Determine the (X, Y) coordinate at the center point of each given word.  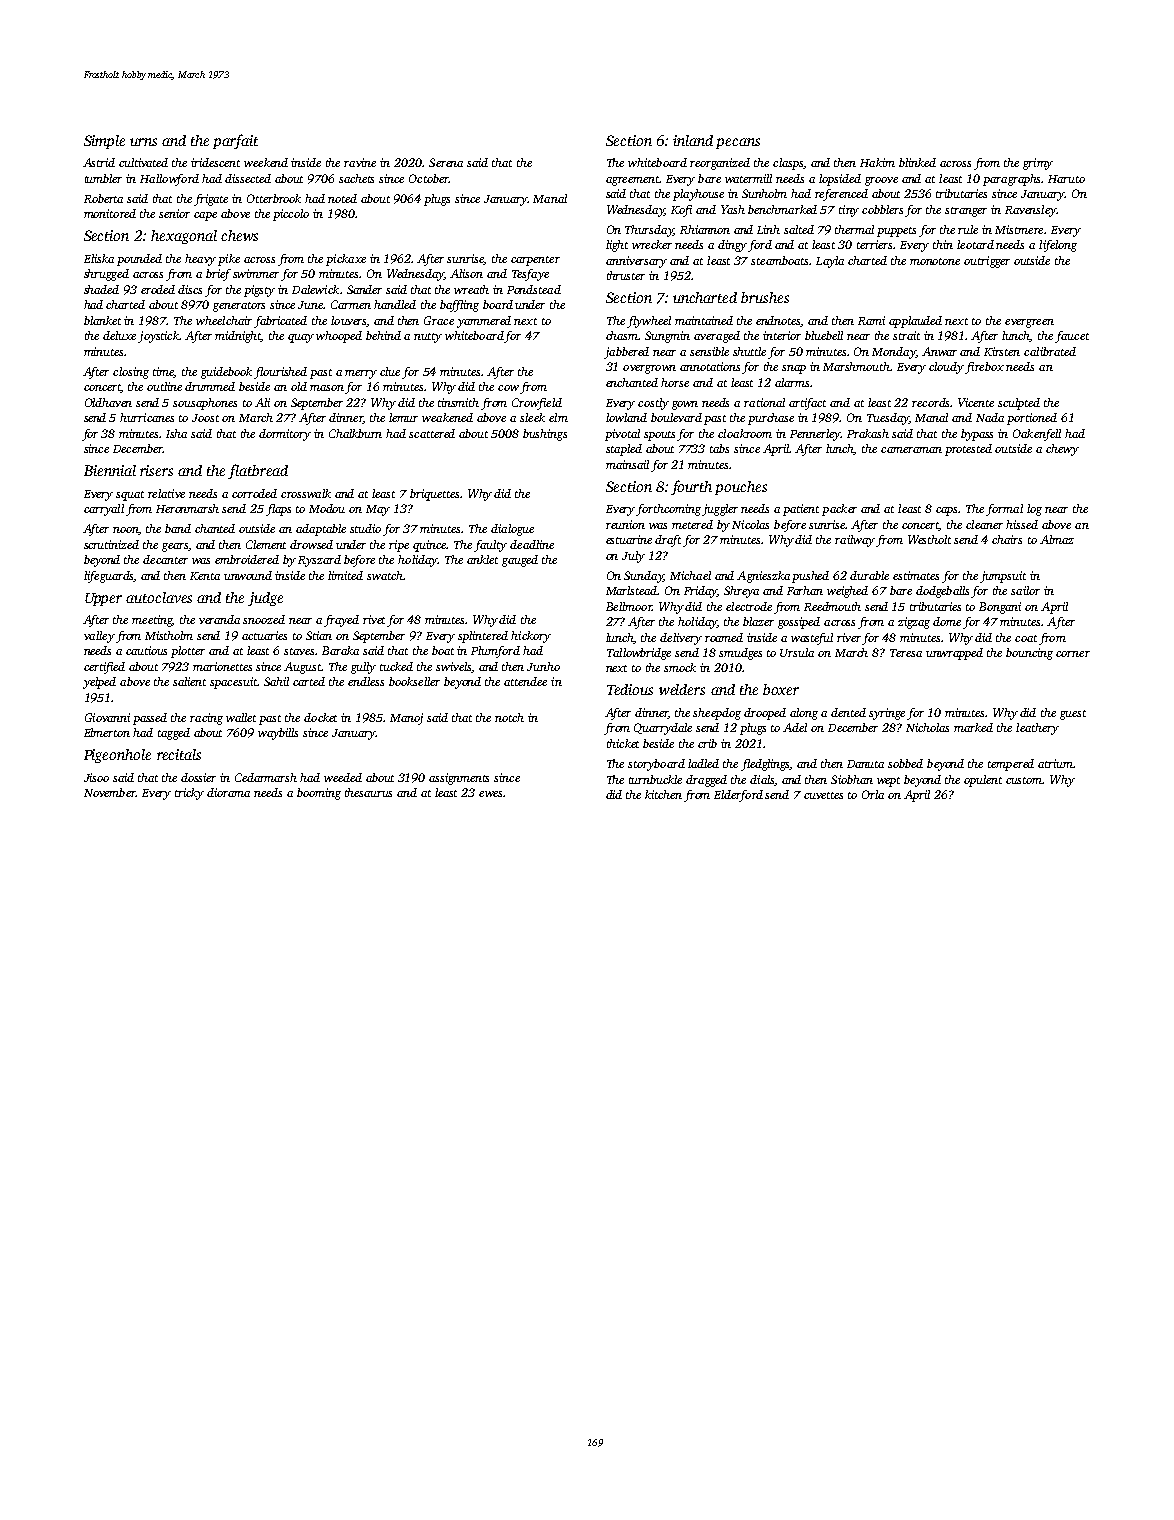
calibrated (1050, 351)
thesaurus (368, 792)
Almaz (1057, 539)
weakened (447, 417)
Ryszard (319, 561)
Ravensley (1030, 211)
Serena (446, 162)
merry (361, 374)
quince (430, 546)
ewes (490, 794)
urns (143, 142)
